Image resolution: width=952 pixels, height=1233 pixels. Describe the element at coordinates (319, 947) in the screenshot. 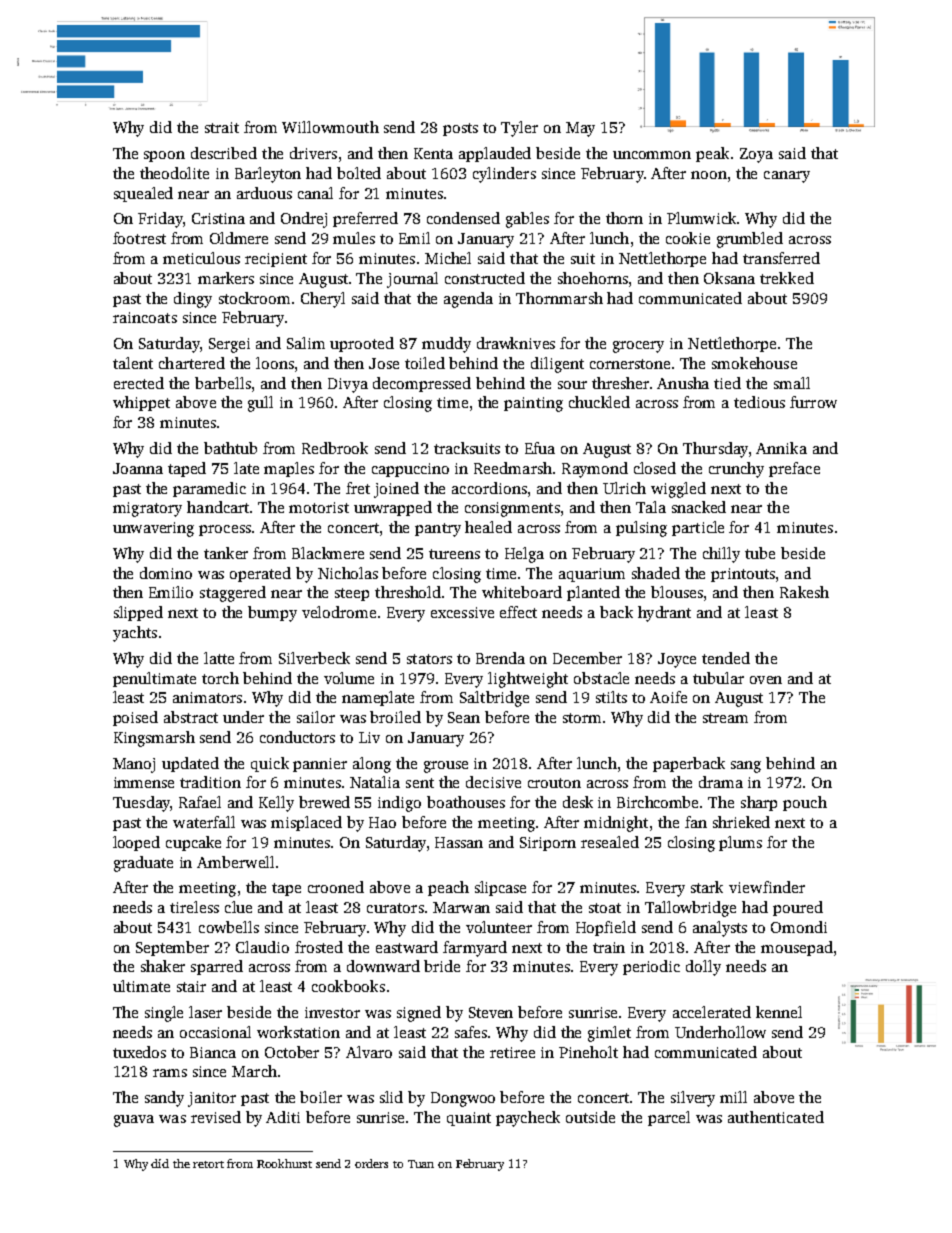

I see `frosted` at that location.
